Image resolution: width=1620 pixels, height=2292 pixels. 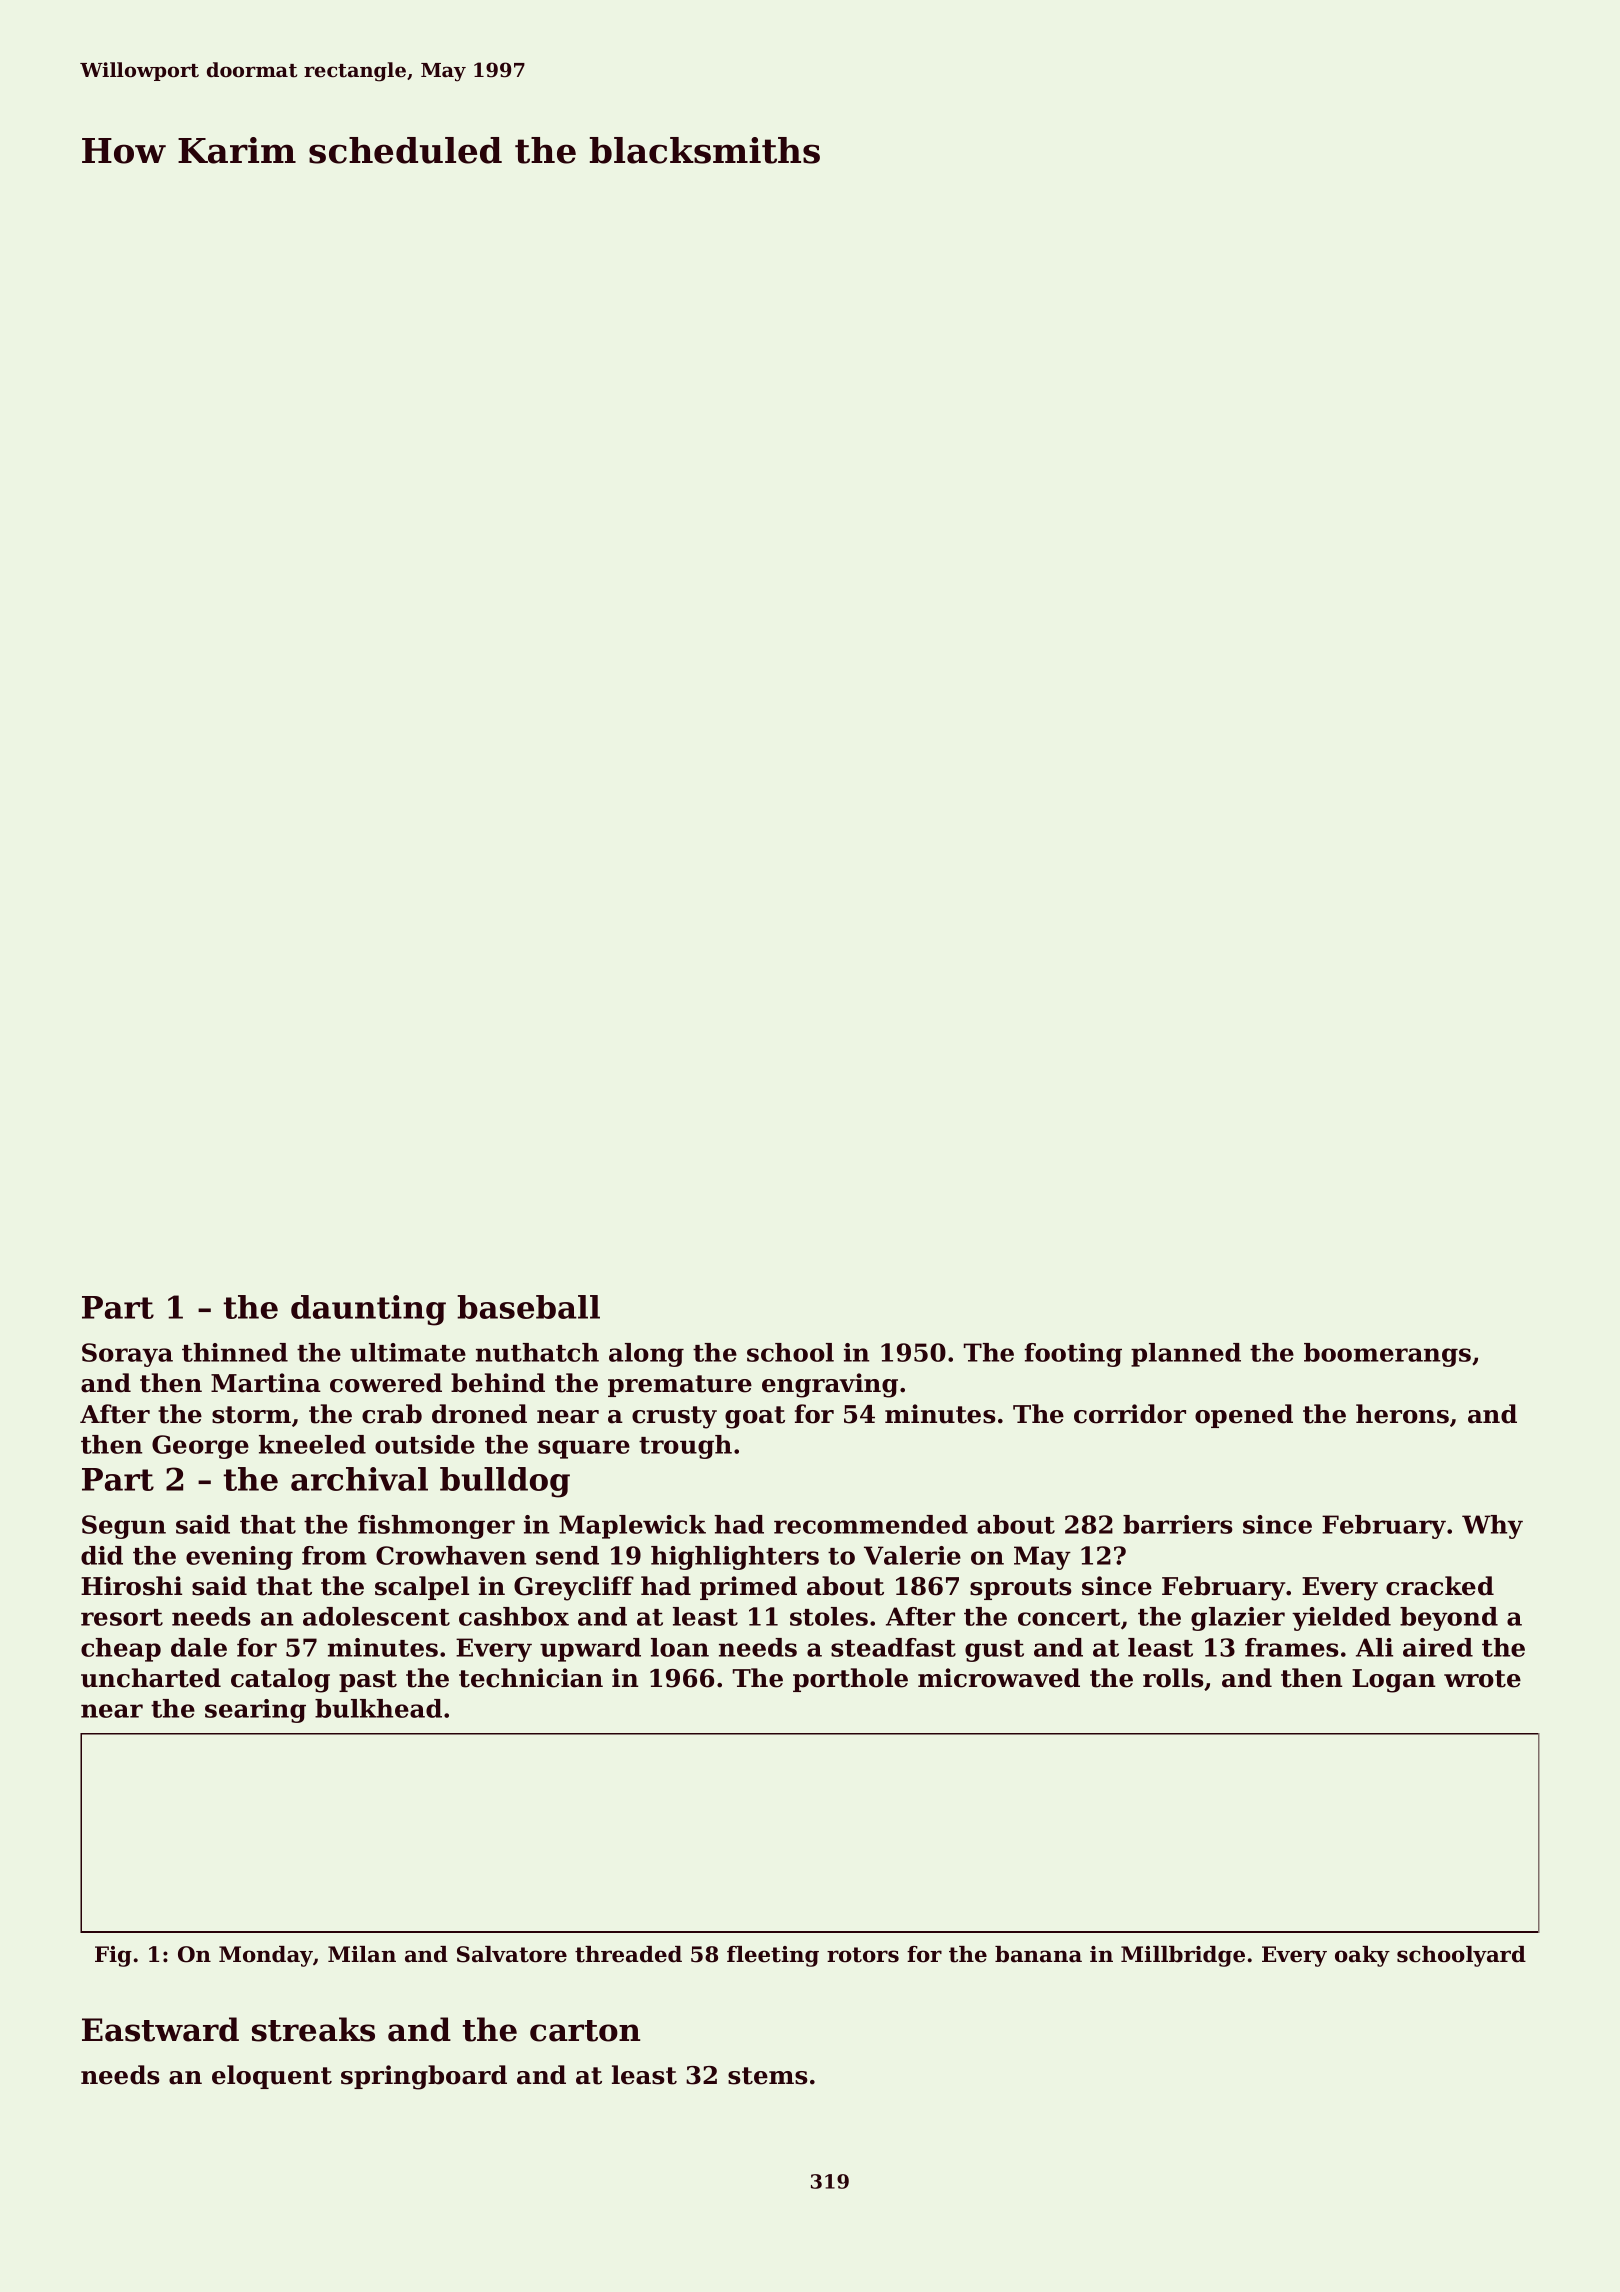 What do you see at coordinates (1387, 1355) in the screenshot?
I see `boomerangs` at bounding box center [1387, 1355].
